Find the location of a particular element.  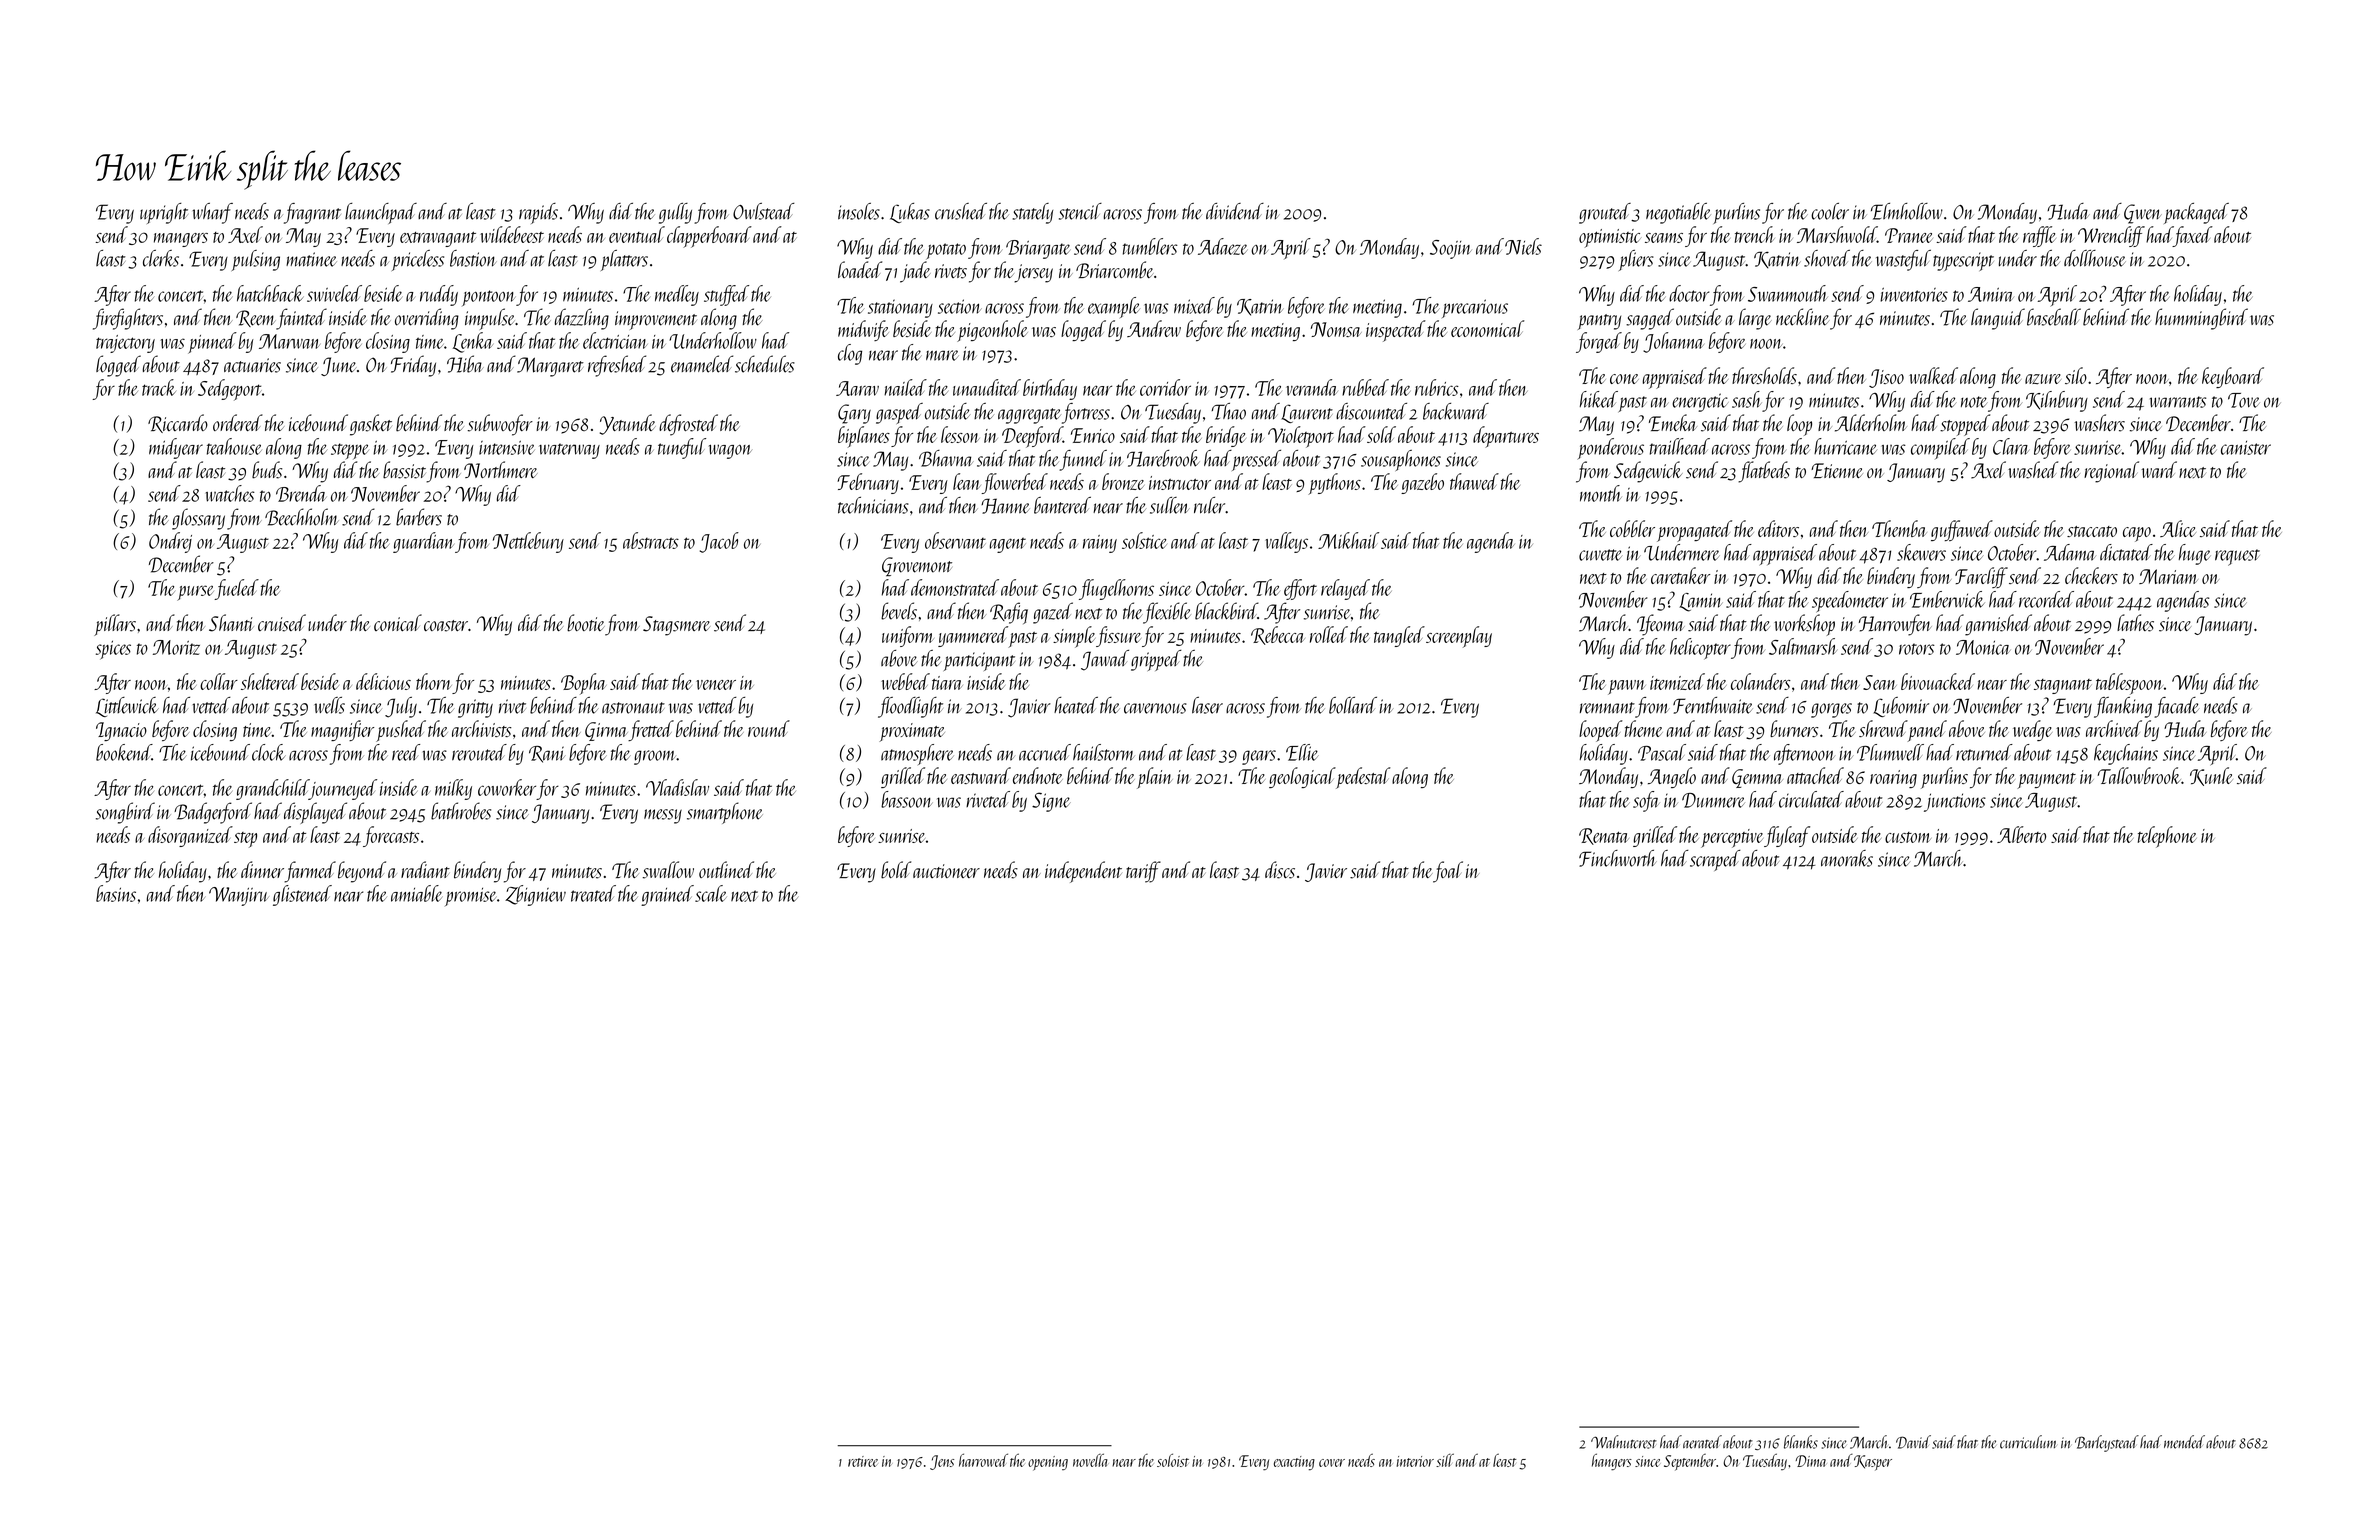

pontoon is located at coordinates (488, 298).
